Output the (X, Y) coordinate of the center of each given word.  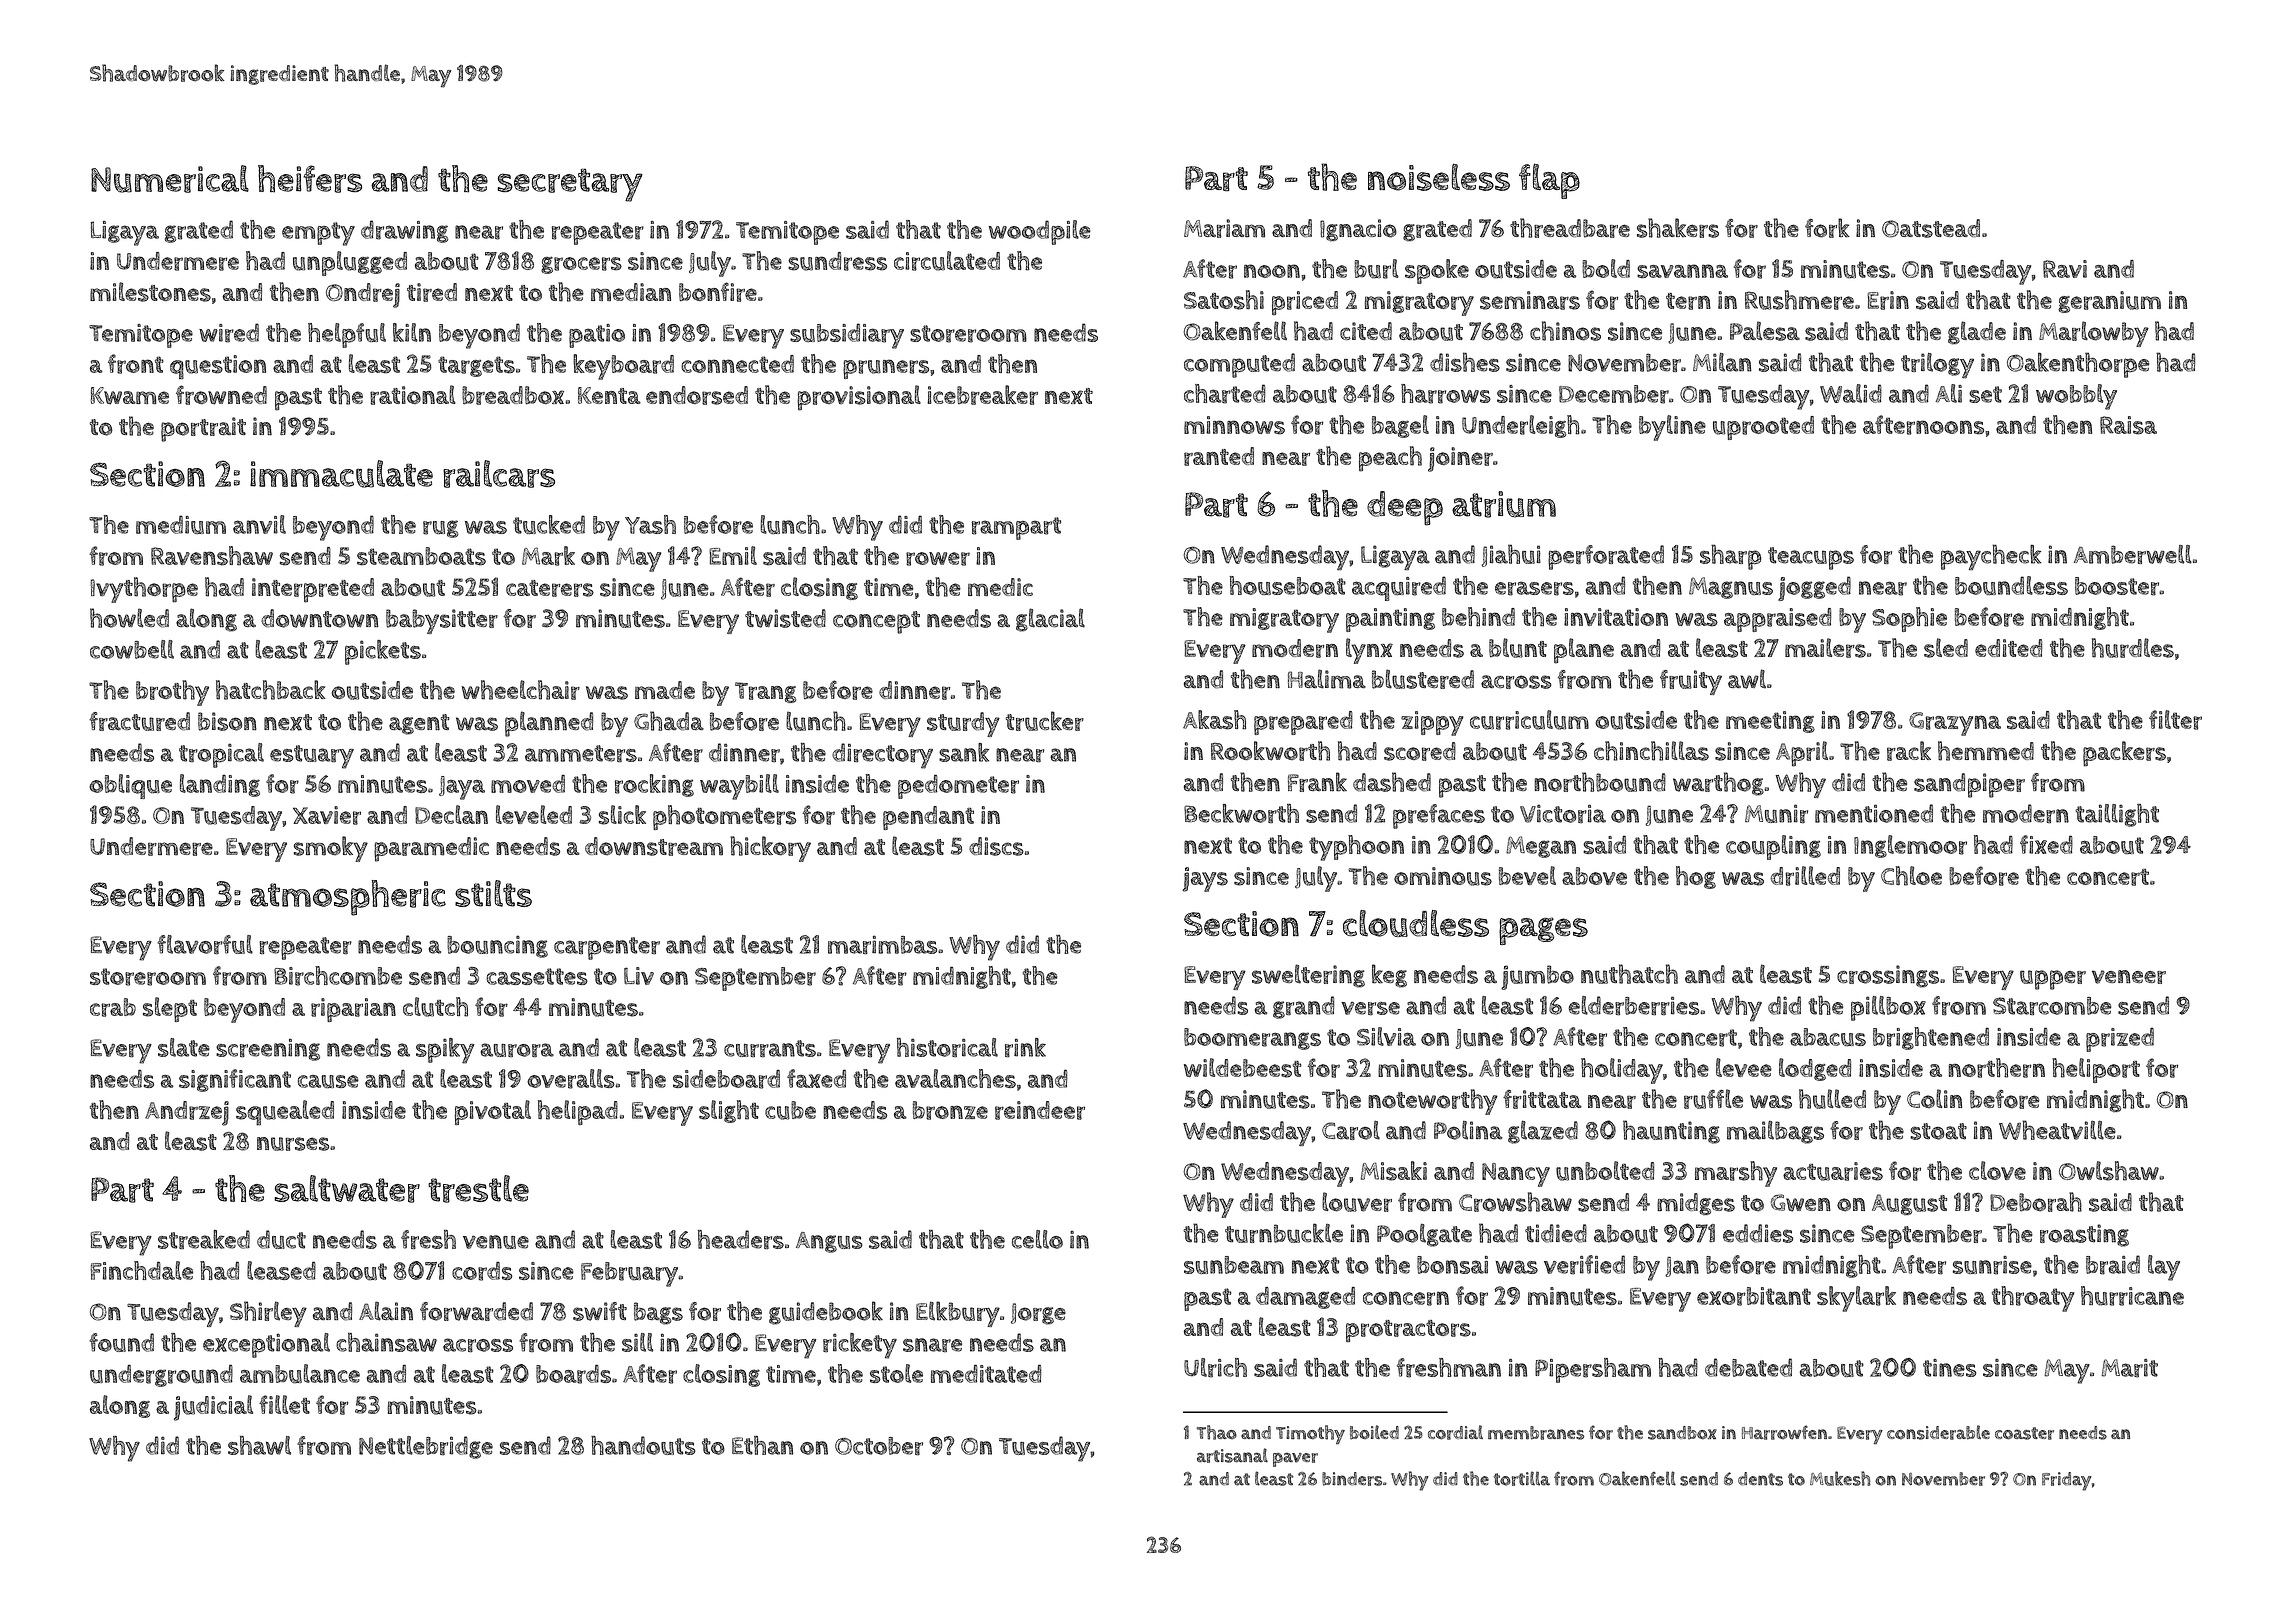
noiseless (1439, 177)
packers (2124, 754)
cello (1037, 1239)
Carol (1351, 1130)
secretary (570, 185)
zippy (1432, 723)
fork (1827, 228)
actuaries (1833, 1171)
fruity (1691, 682)
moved (528, 784)
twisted (785, 618)
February (629, 1274)
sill (637, 1342)
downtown (319, 618)
